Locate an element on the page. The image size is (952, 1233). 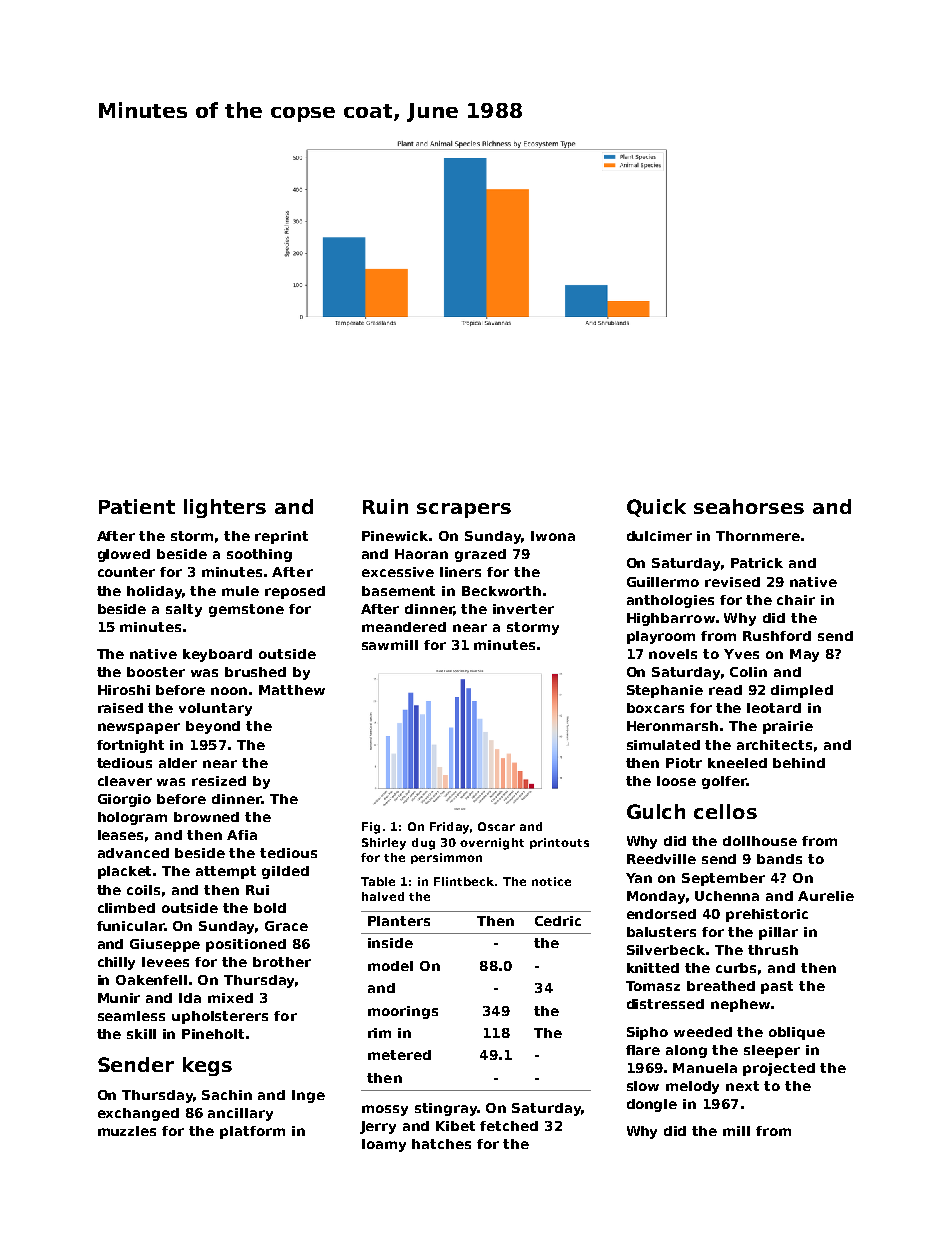
metered is located at coordinates (399, 1055).
